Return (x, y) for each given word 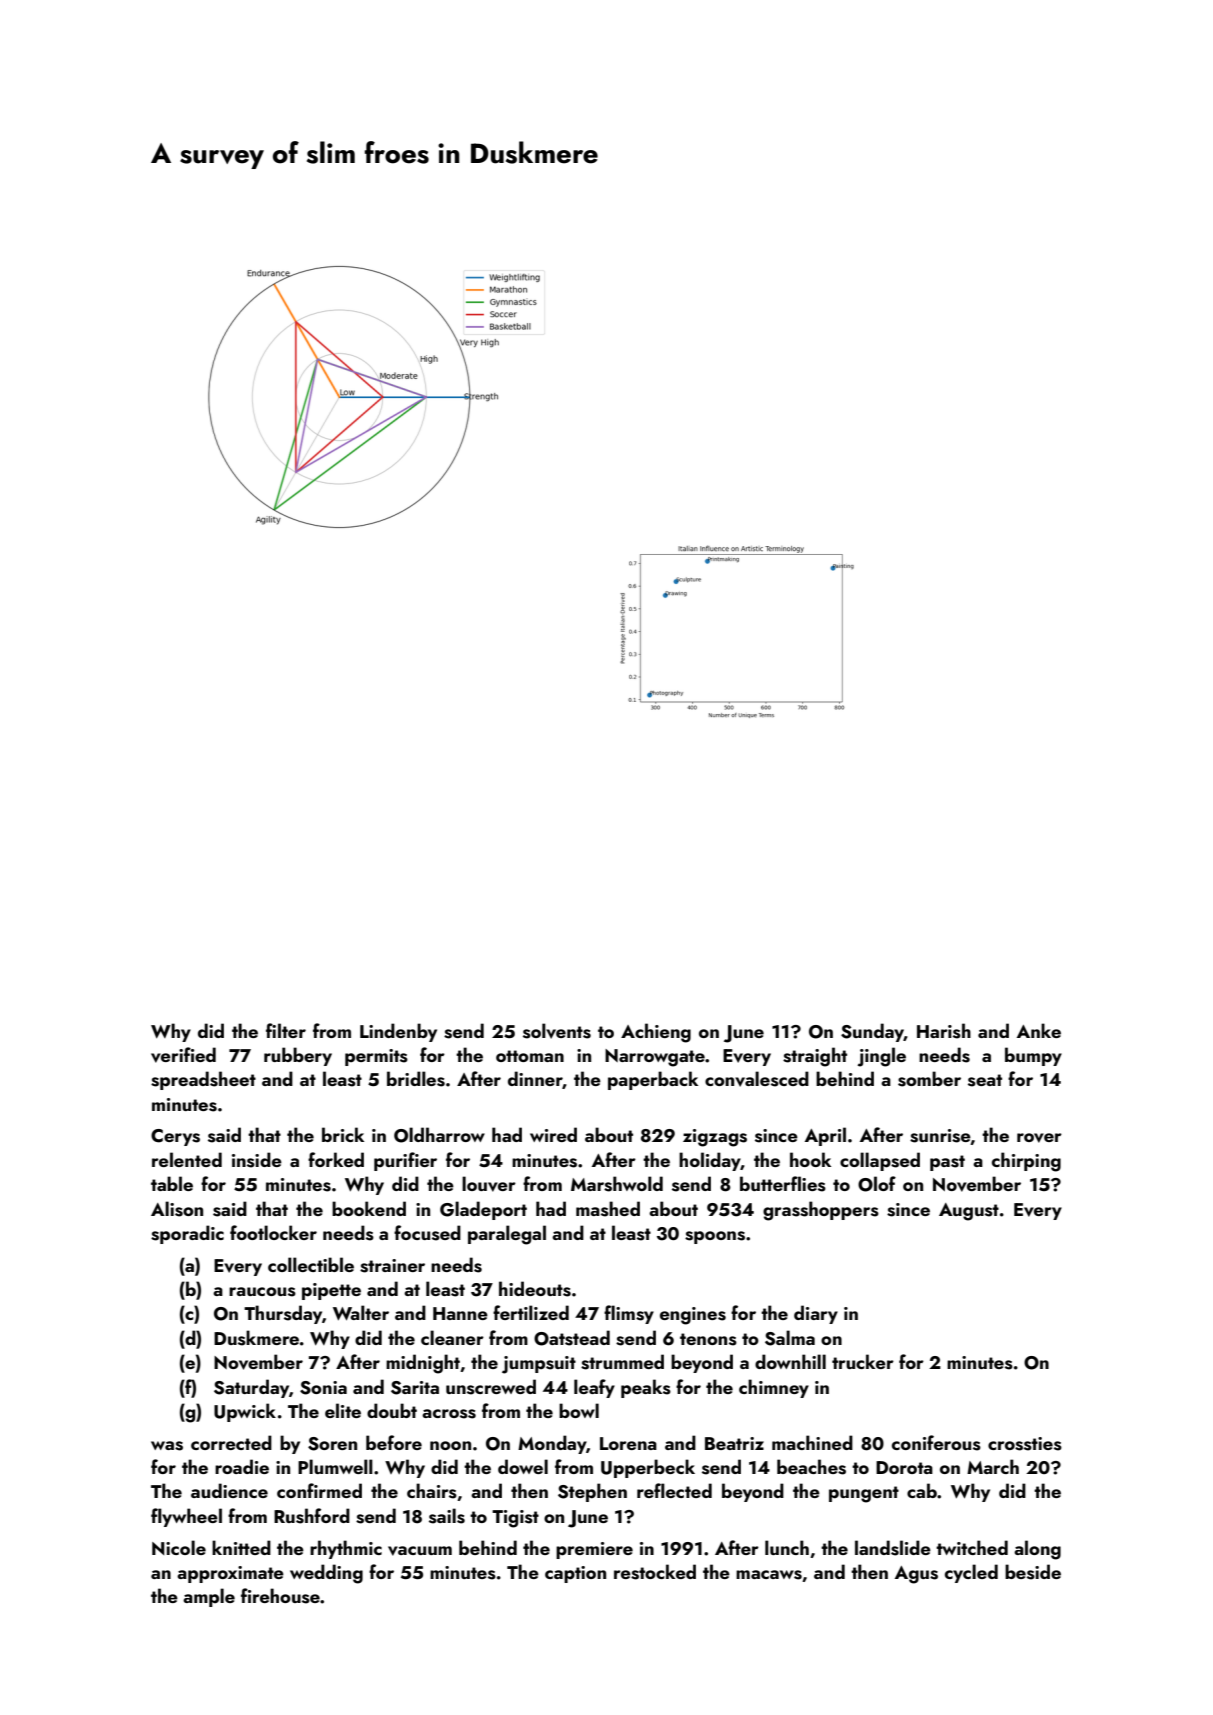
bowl (579, 1410)
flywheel (186, 1517)
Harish (944, 1031)
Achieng (656, 1033)
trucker (863, 1361)
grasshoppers (821, 1211)
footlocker (273, 1232)
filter (286, 1030)
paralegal (507, 1235)
